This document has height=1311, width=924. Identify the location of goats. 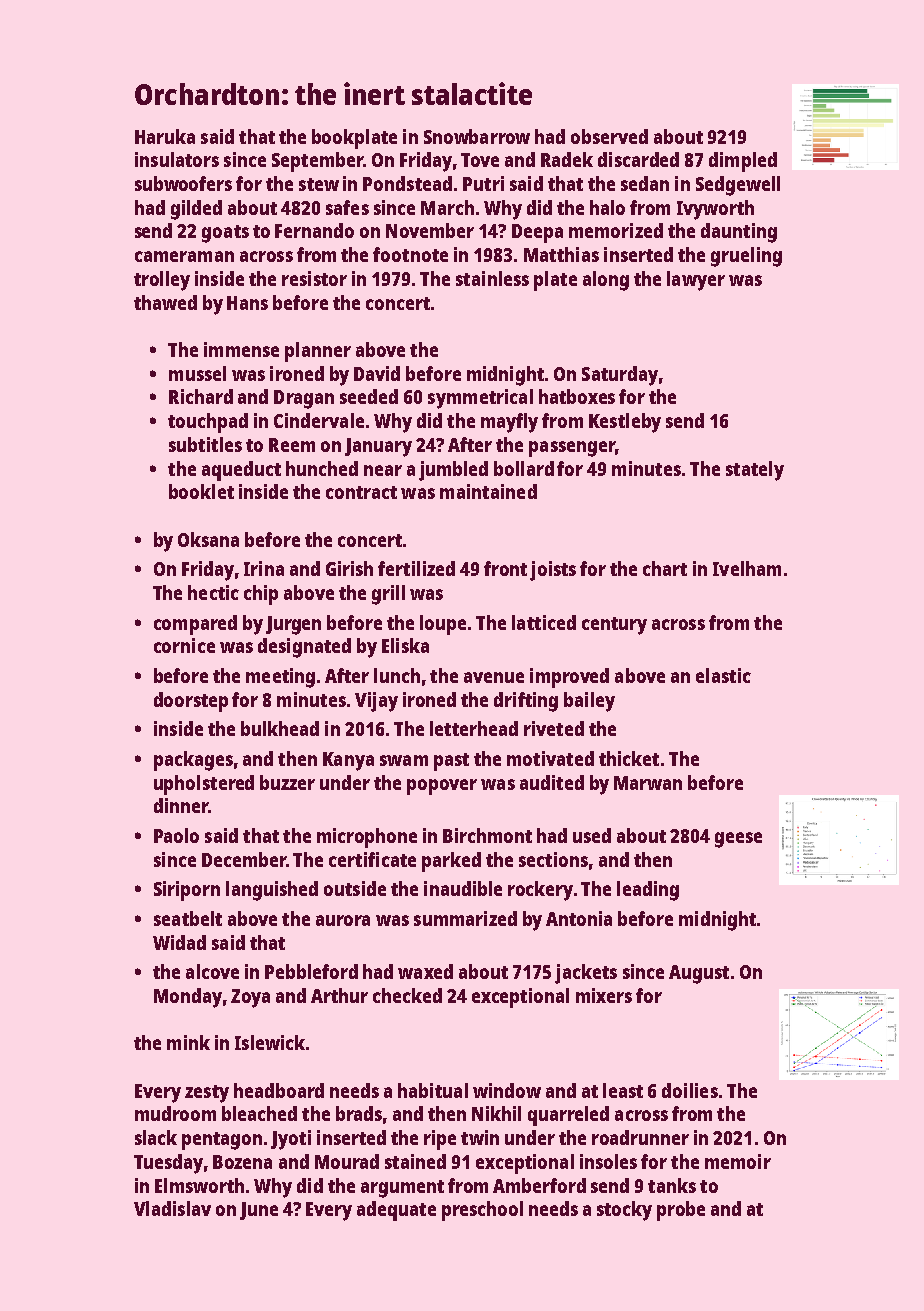
(225, 234).
